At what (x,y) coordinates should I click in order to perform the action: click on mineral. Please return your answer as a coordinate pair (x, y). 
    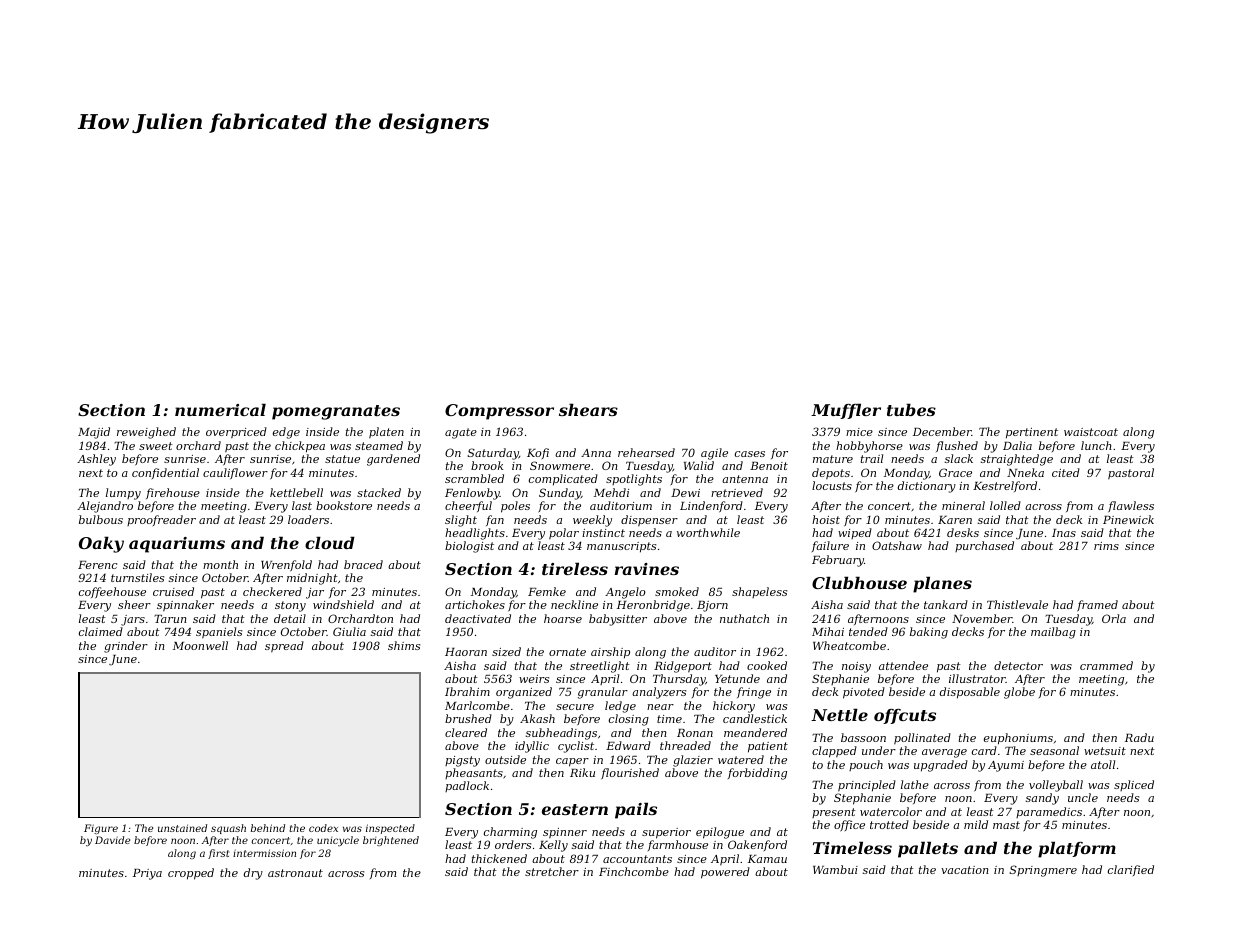
    Looking at the image, I should click on (963, 505).
